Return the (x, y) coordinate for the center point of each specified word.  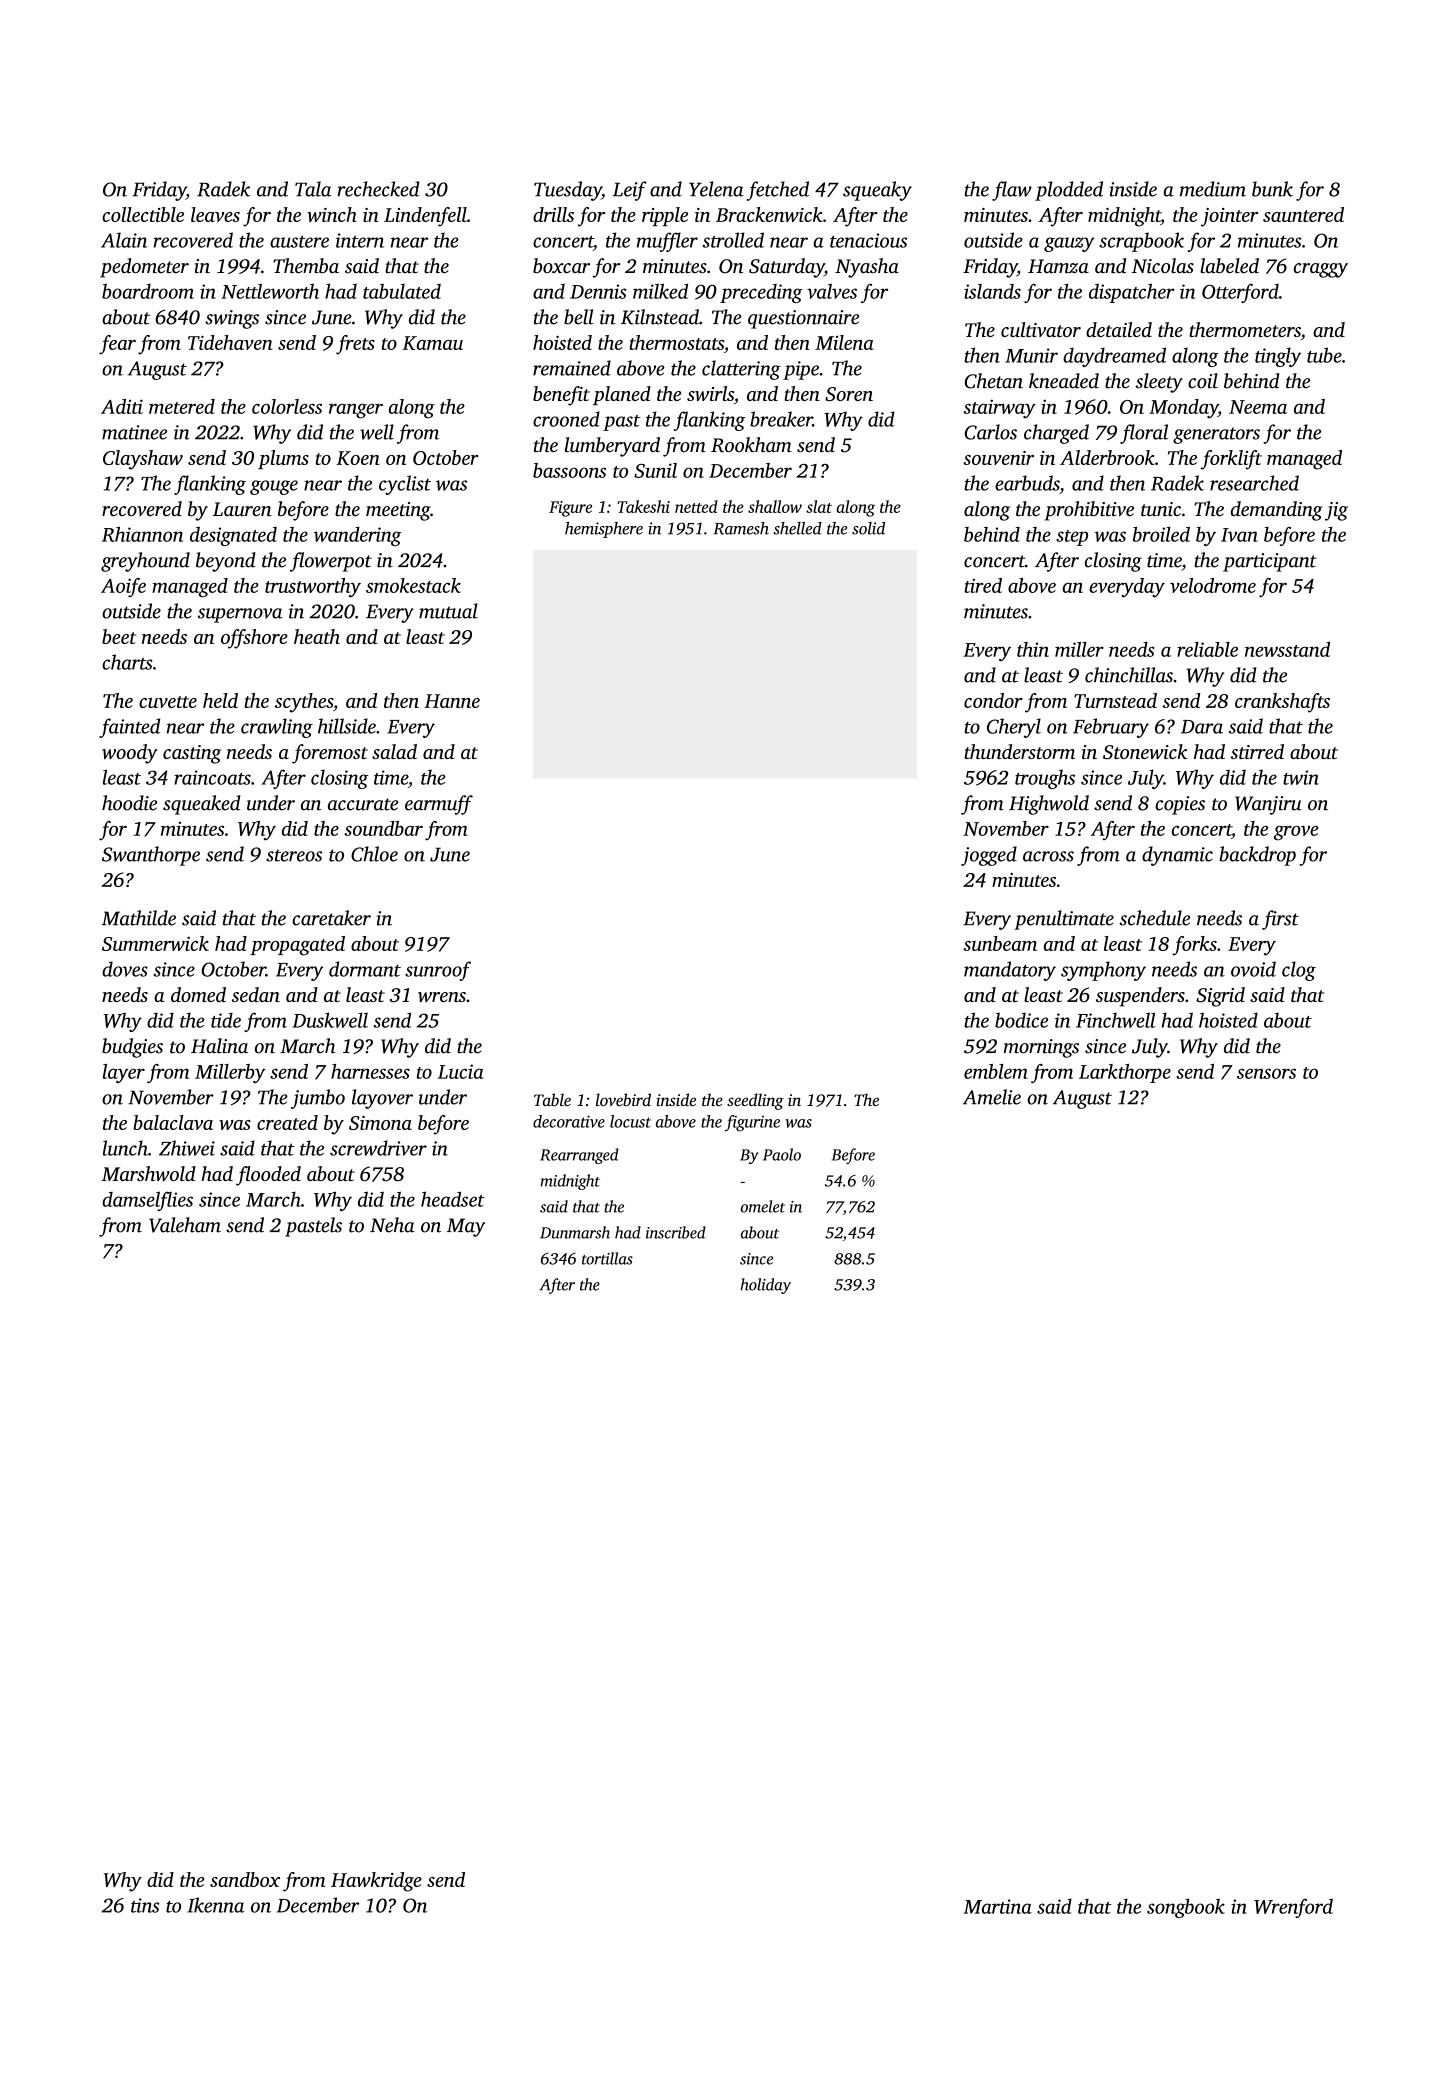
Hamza (1058, 266)
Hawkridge (376, 1882)
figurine (752, 1123)
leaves (215, 214)
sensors (1266, 1073)
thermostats (676, 342)
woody (130, 754)
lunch (125, 1148)
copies (1180, 805)
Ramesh (741, 528)
